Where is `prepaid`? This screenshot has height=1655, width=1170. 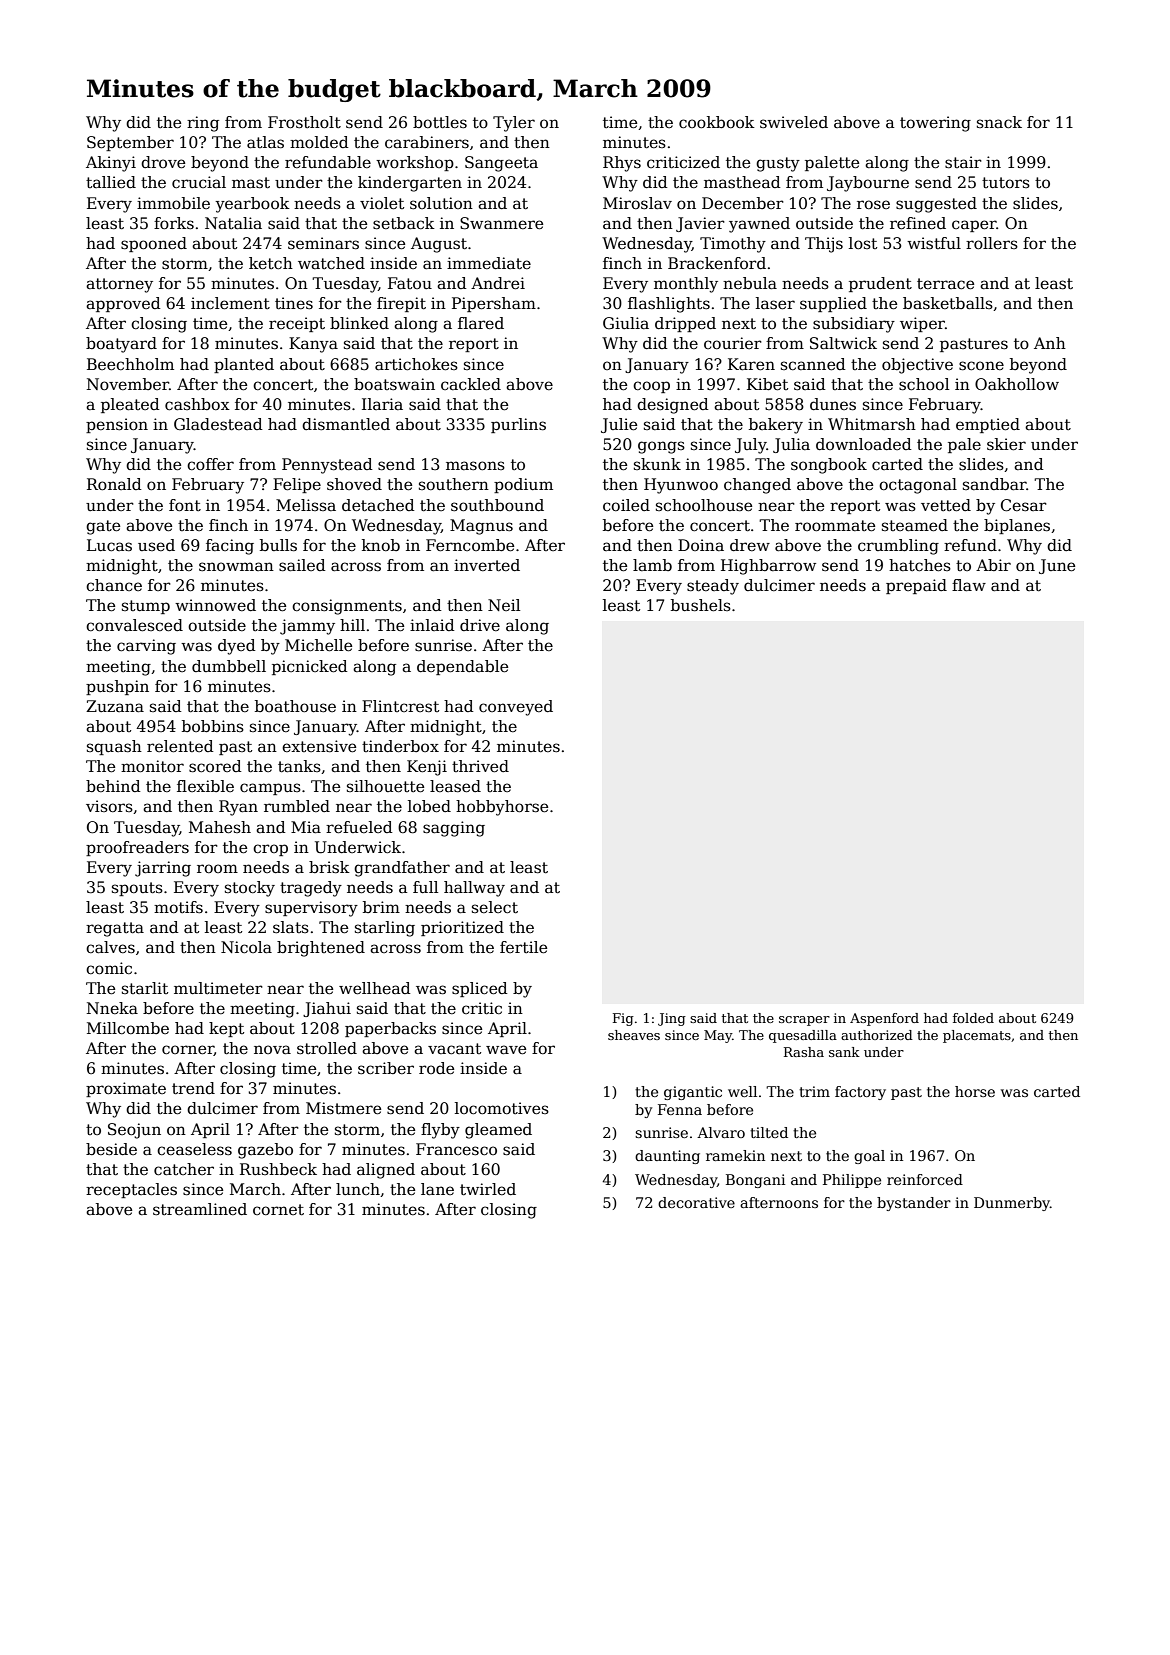 prepaid is located at coordinates (916, 586).
